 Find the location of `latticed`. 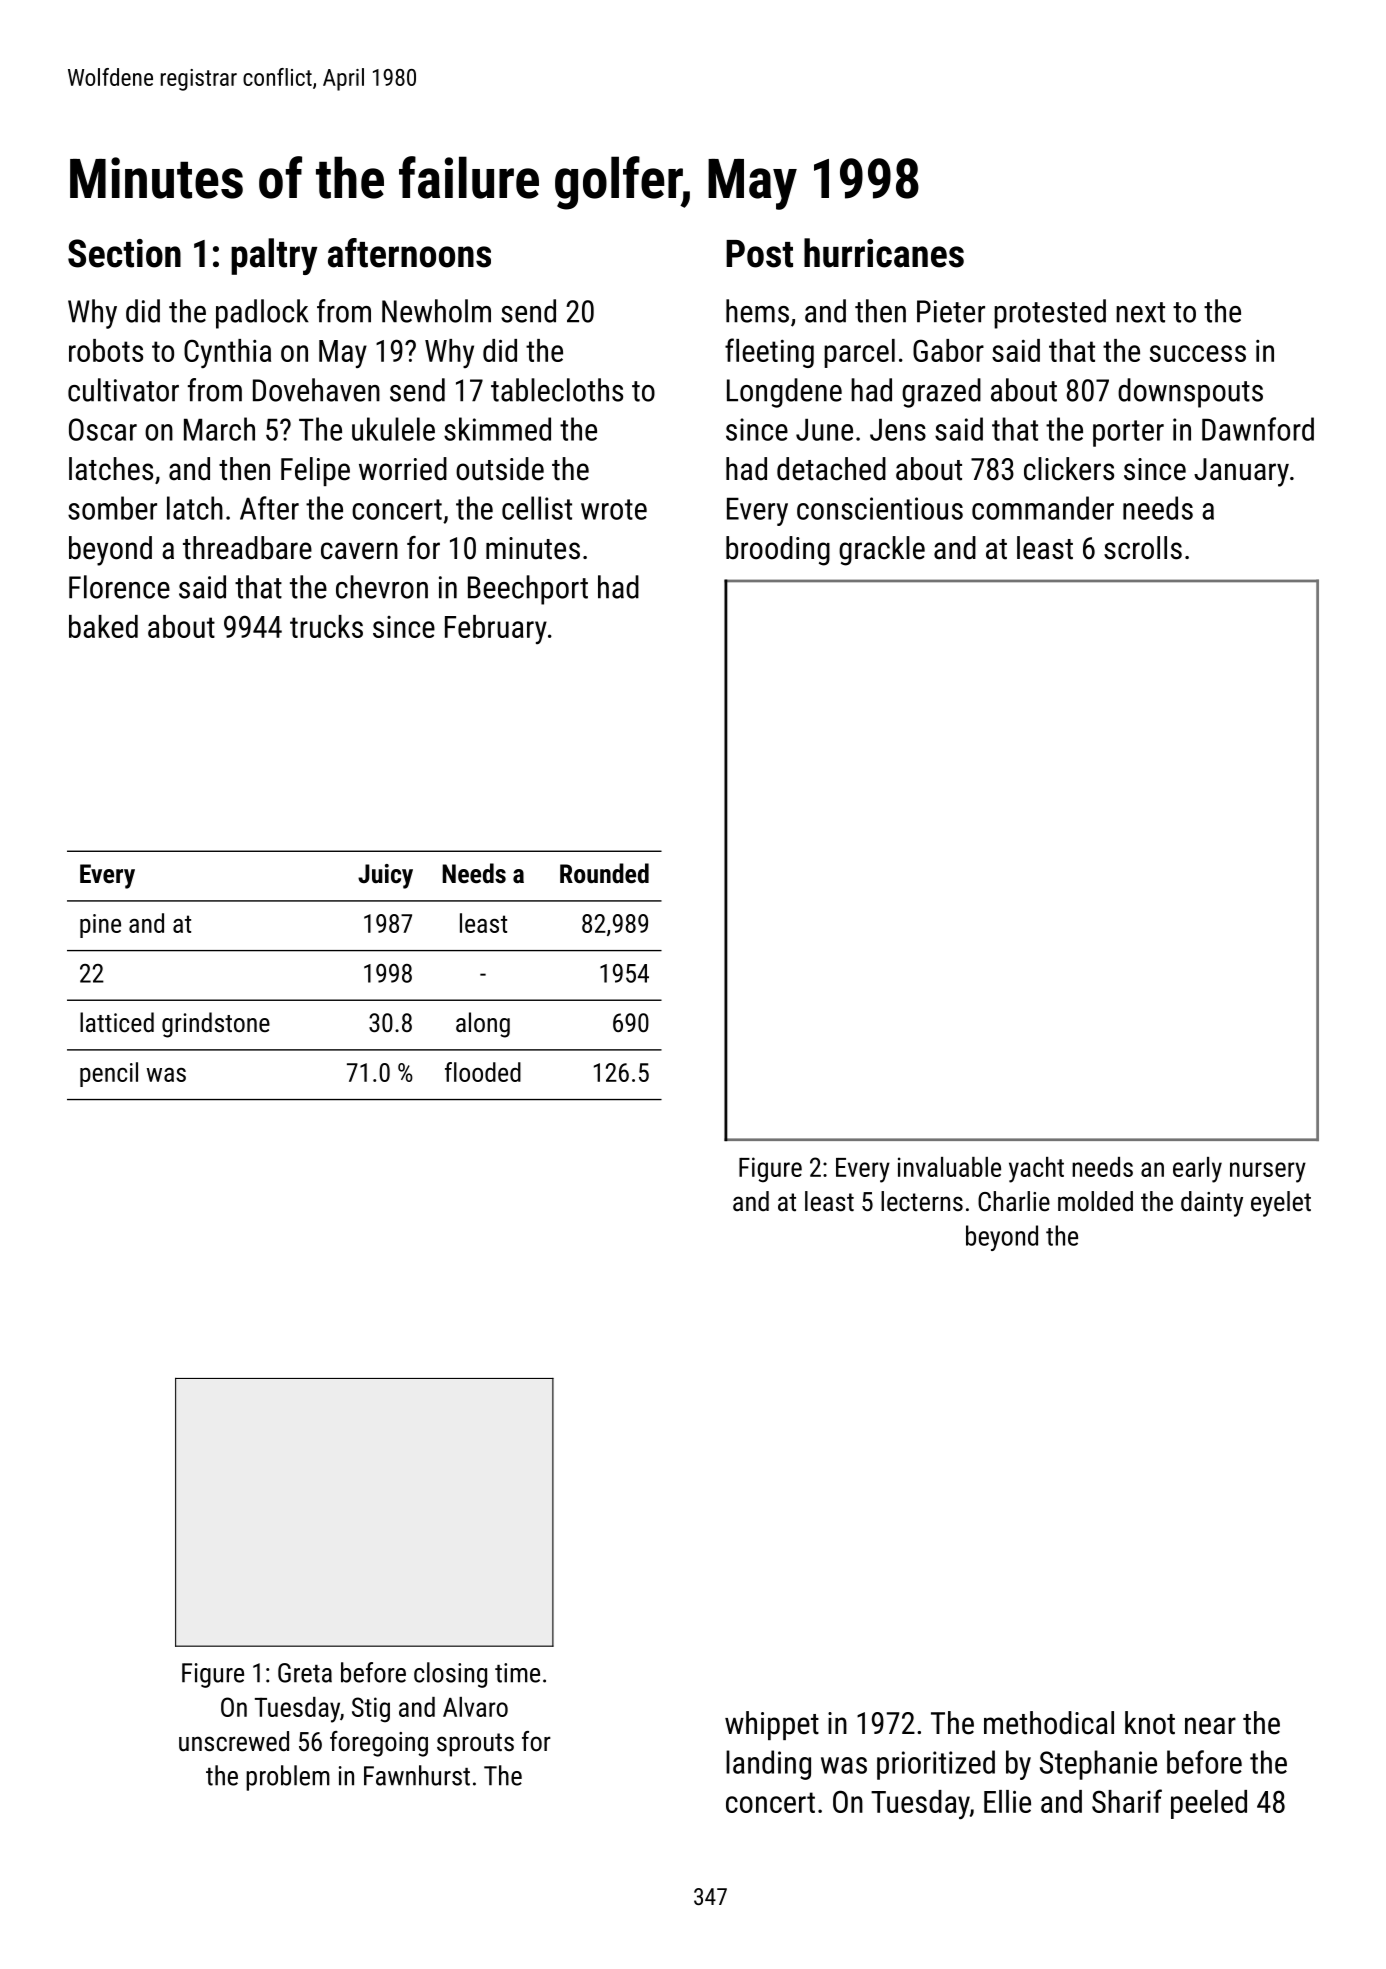

latticed is located at coordinates (117, 1022).
